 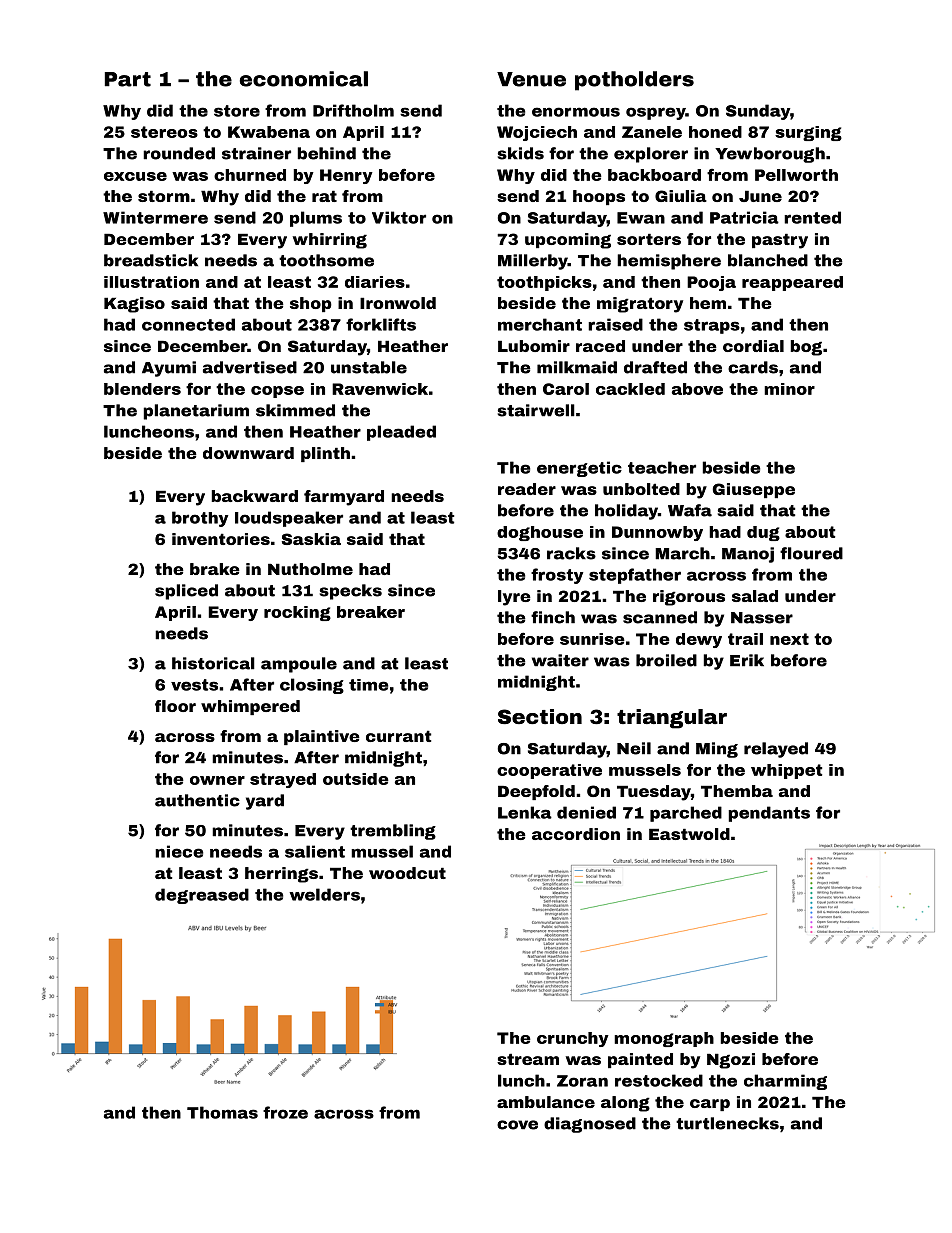 What do you see at coordinates (711, 283) in the document?
I see `Pooja` at bounding box center [711, 283].
